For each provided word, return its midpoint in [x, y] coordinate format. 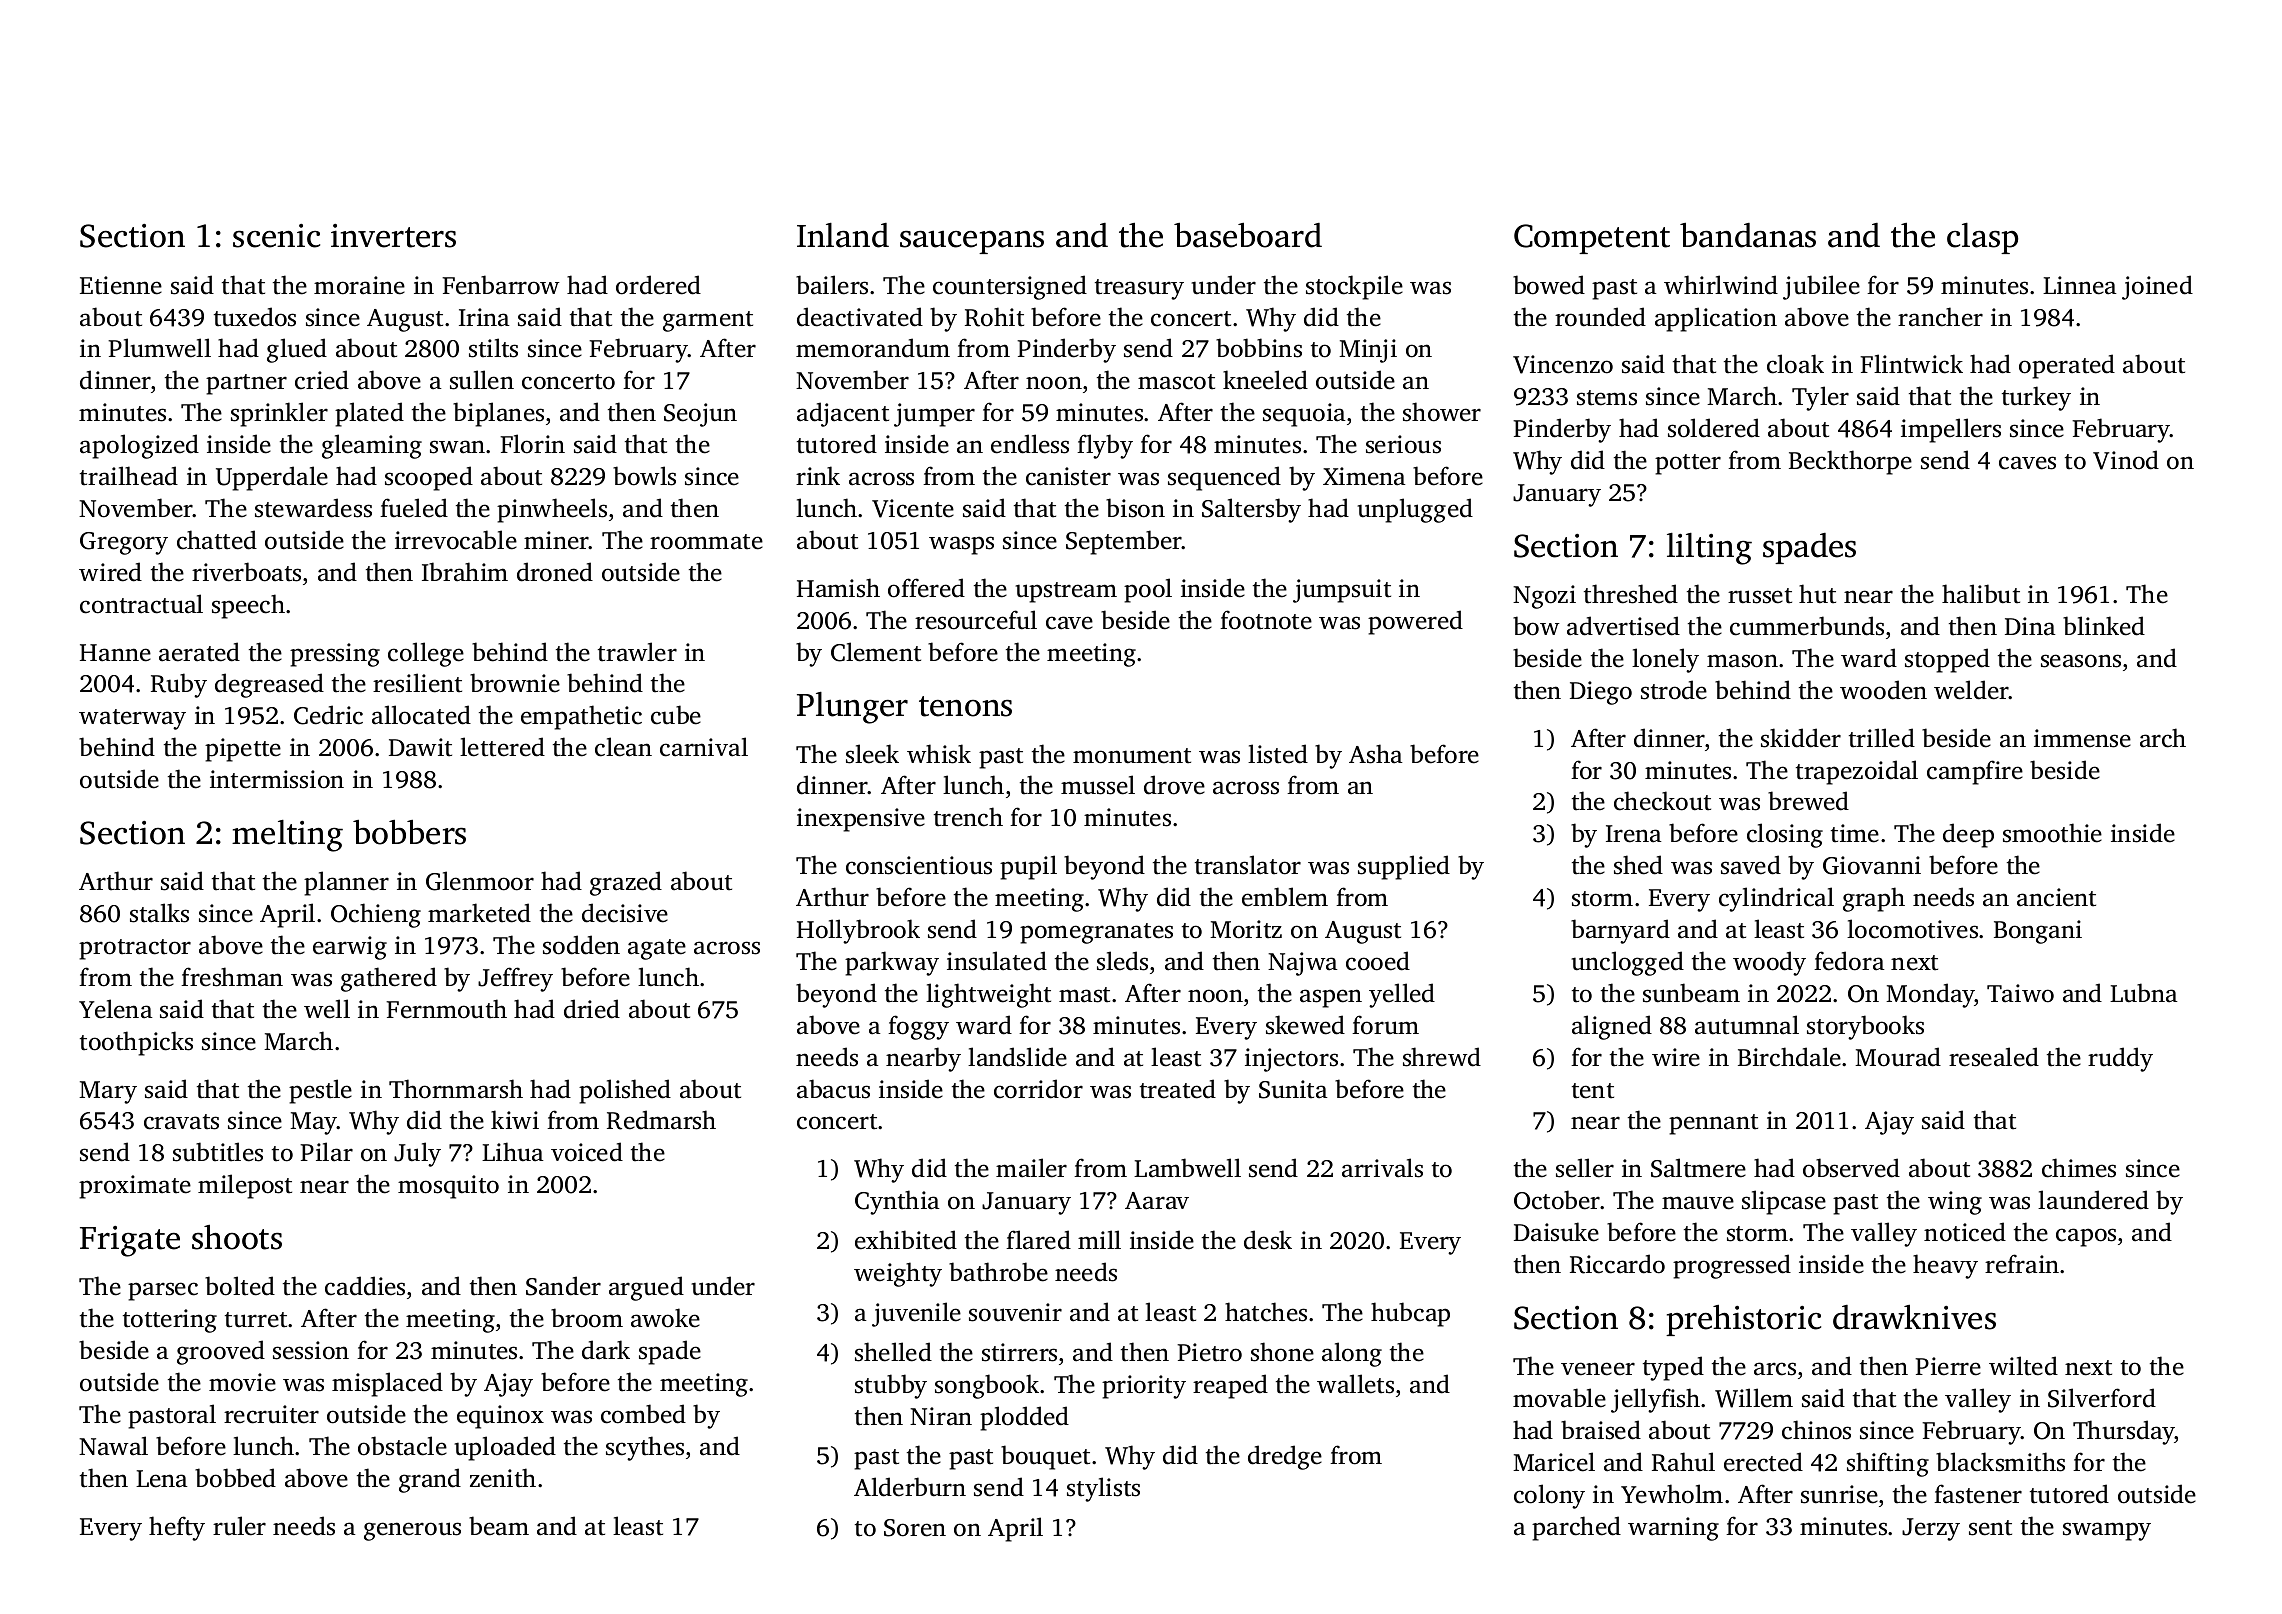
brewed [1808, 801]
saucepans [972, 242]
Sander [563, 1286]
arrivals [1382, 1168]
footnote [1266, 620]
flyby [1105, 446]
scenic [276, 236]
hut [1817, 594]
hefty [177, 1528]
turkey [2036, 398]
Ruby [179, 685]
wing [1955, 1203]
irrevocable [456, 540]
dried [592, 1009]
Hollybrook [858, 931]
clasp [1982, 238]
